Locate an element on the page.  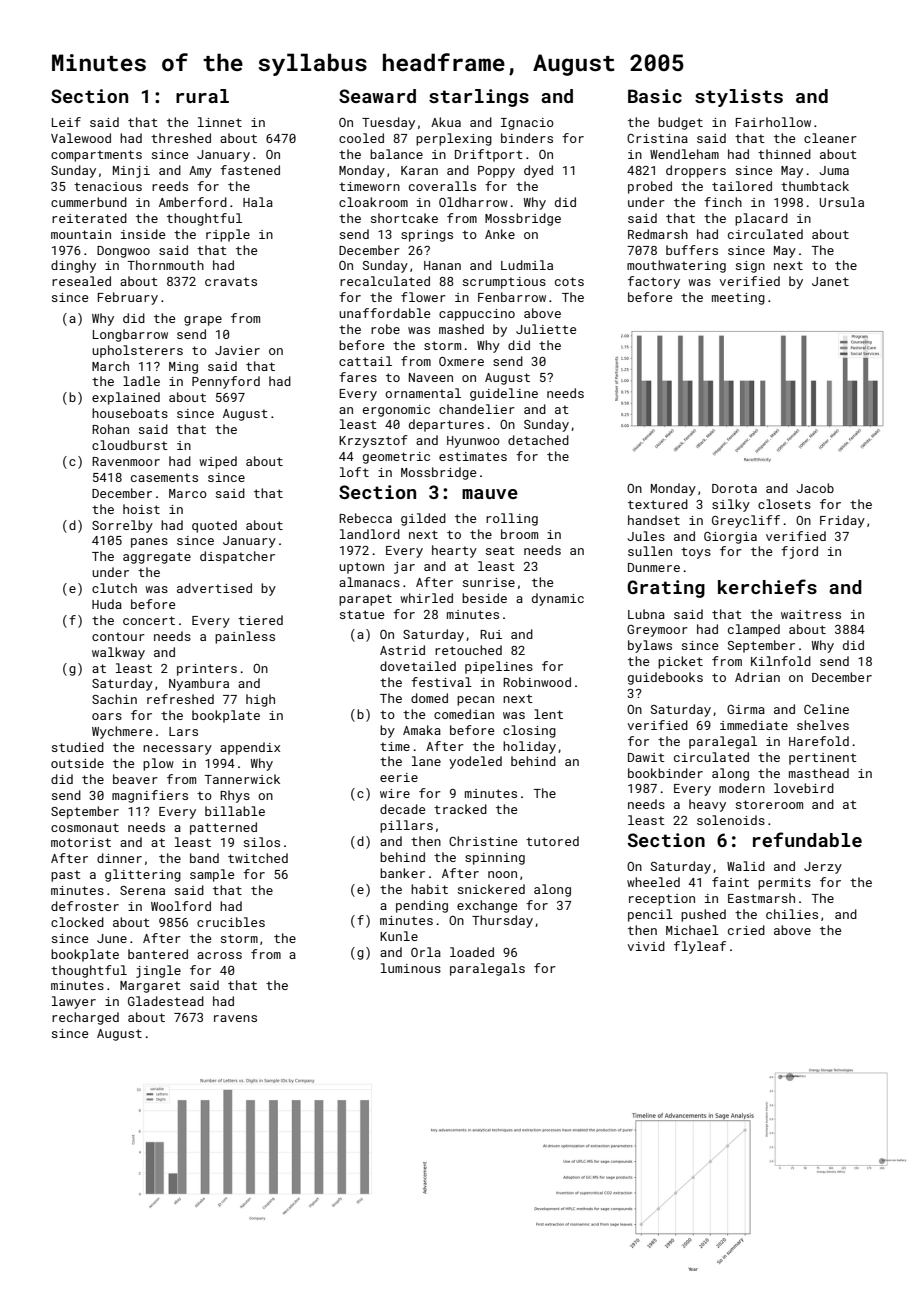
Leif is located at coordinates (66, 122).
